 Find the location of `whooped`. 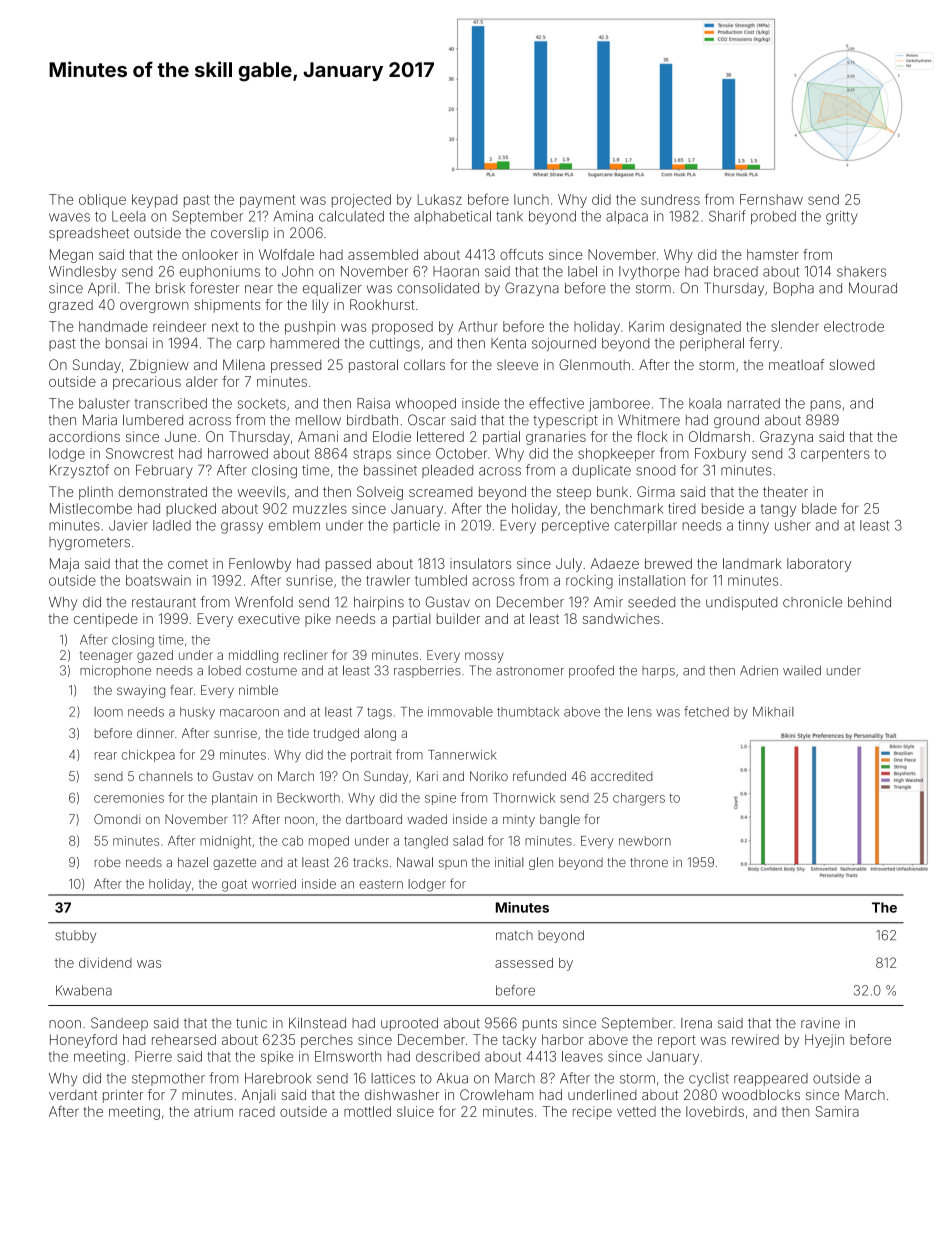

whooped is located at coordinates (426, 404).
